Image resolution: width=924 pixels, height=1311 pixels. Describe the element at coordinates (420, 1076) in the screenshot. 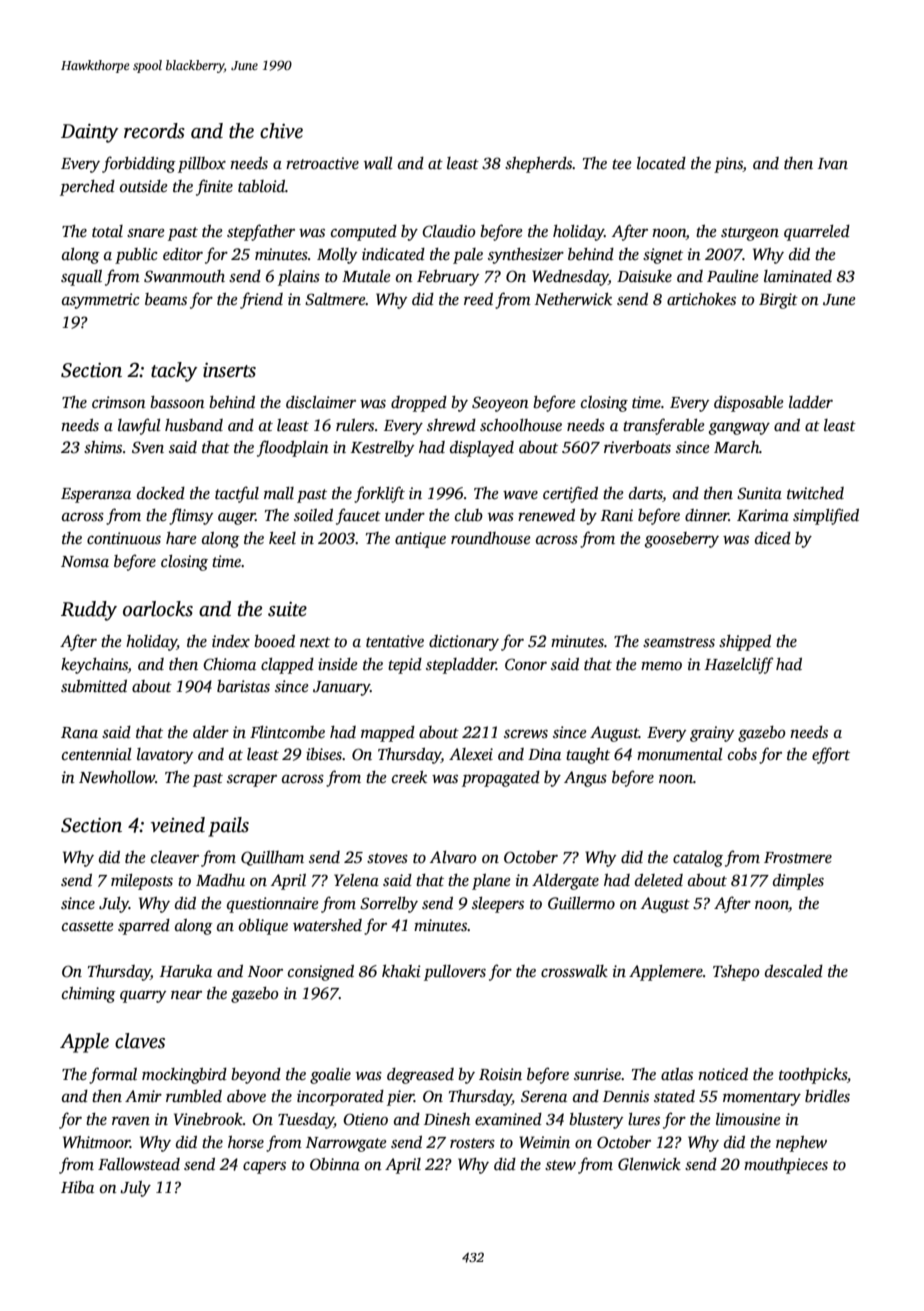

I see `degreased` at that location.
